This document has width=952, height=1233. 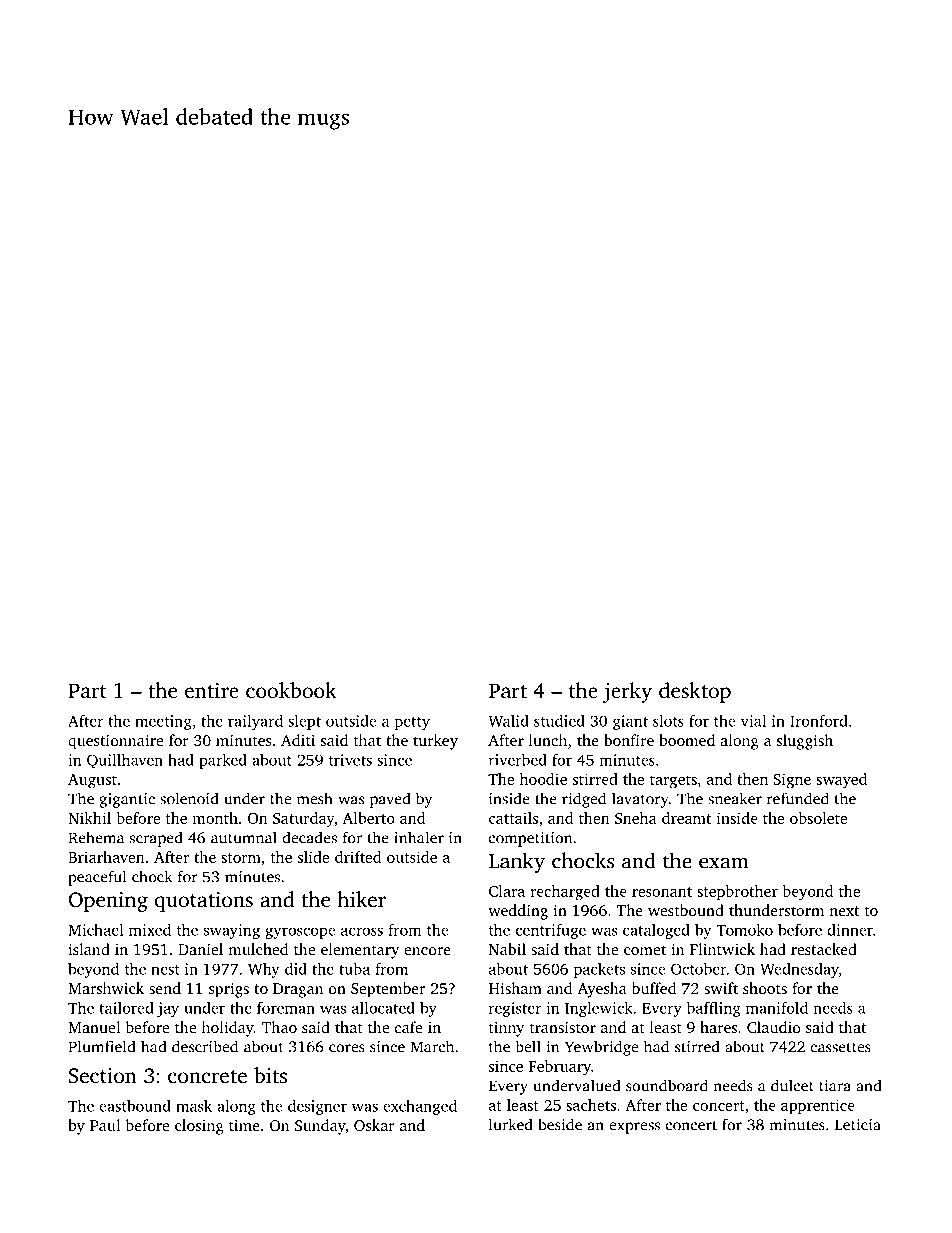 I want to click on closing, so click(x=199, y=1127).
